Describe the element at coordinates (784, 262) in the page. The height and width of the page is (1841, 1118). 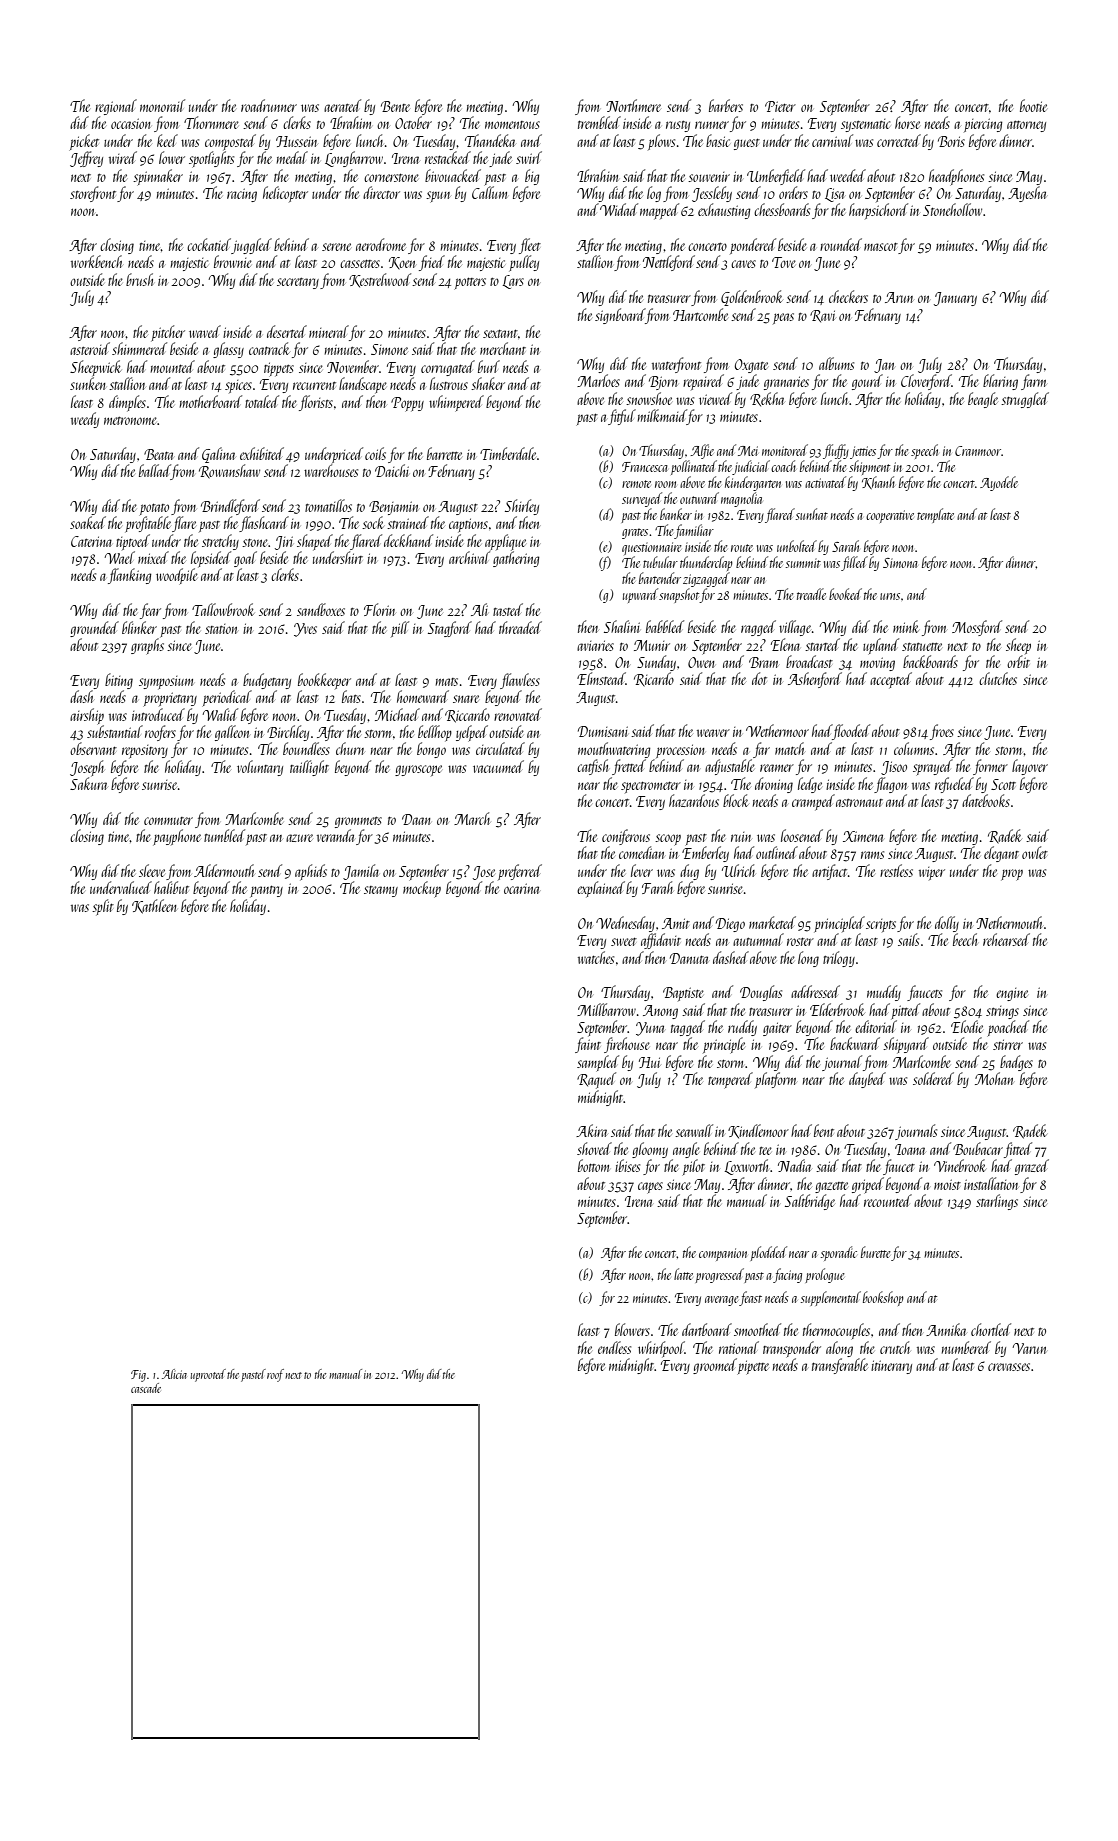
I see `Tove` at that location.
